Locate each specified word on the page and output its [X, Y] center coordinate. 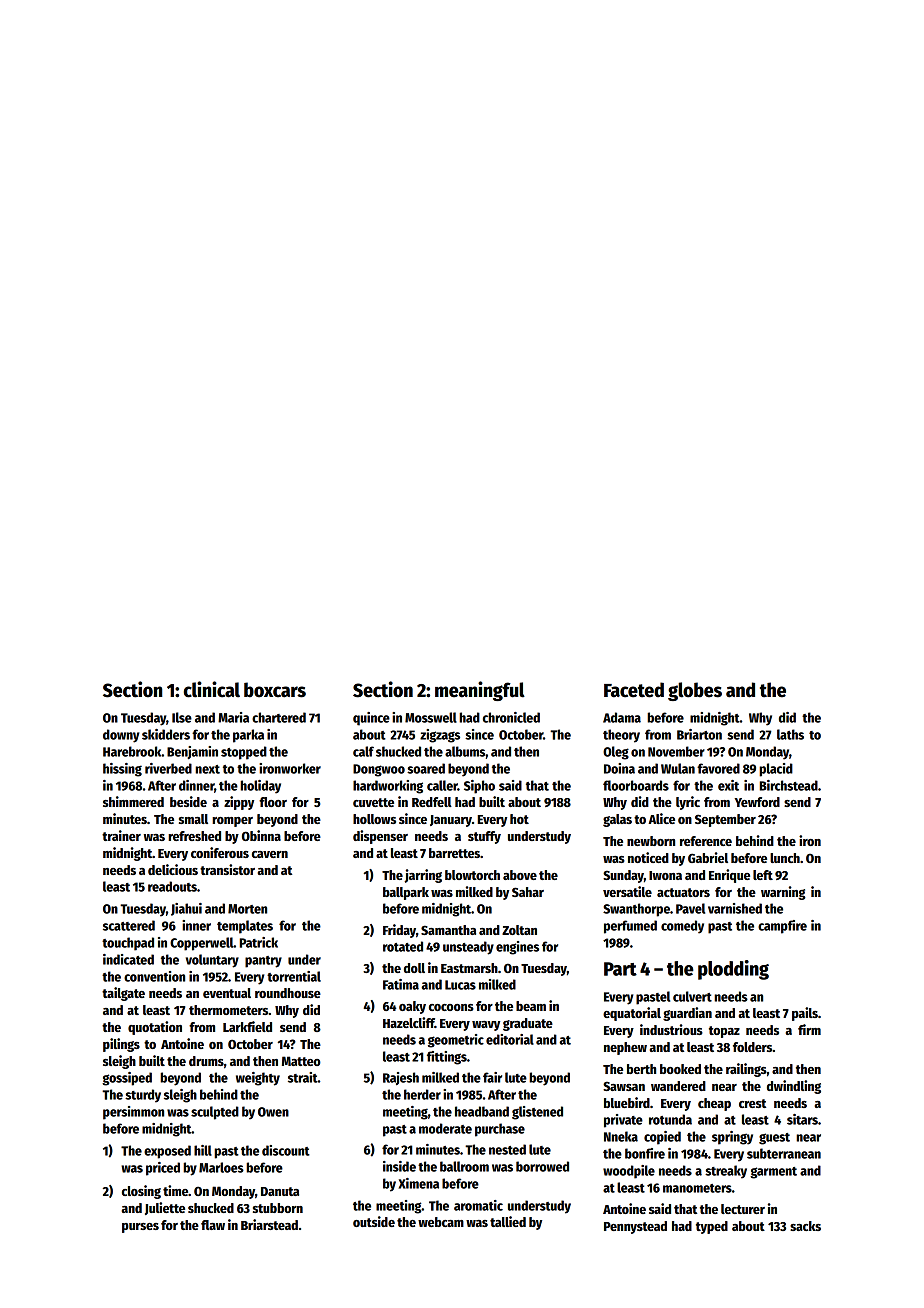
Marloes [221, 1167]
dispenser [380, 837]
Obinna [261, 835]
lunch [785, 858]
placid [776, 770]
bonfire [645, 1153]
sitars [802, 1119]
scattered [129, 925]
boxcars [275, 690]
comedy [682, 927]
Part [620, 969]
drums [206, 1061]
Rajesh [401, 1078]
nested [507, 1149]
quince [371, 719]
